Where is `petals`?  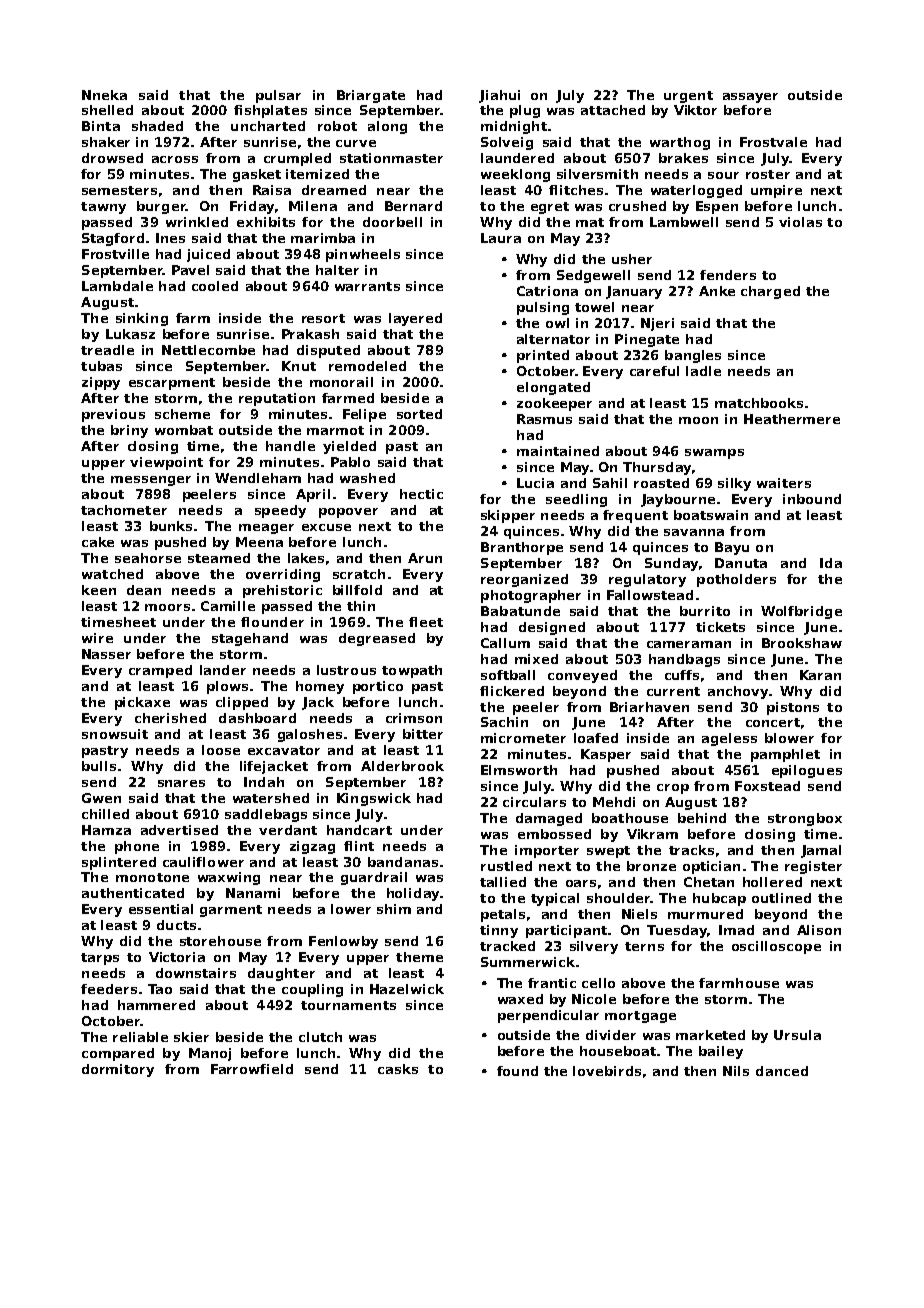 petals is located at coordinates (503, 915).
